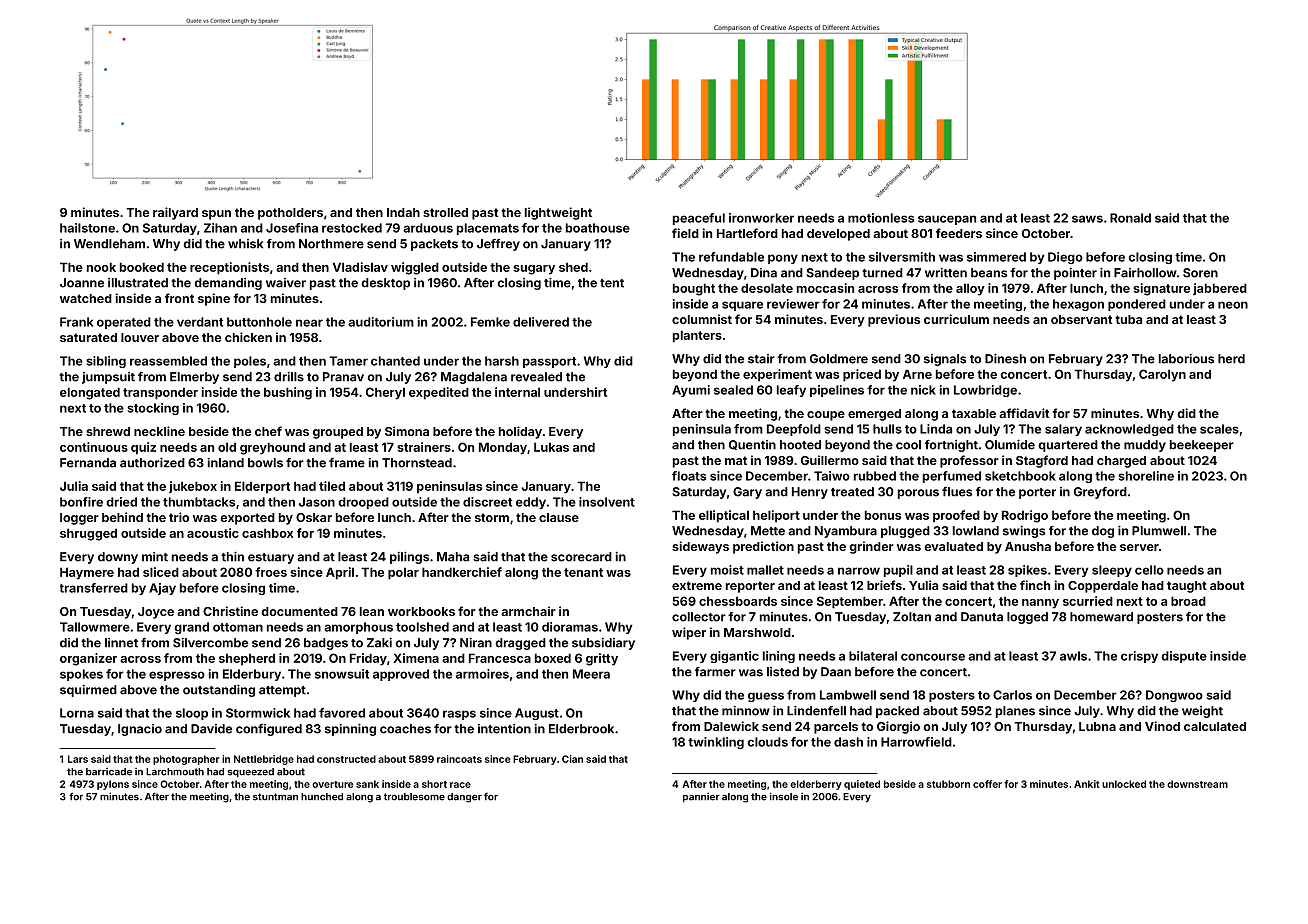  What do you see at coordinates (1184, 657) in the document?
I see `dispute` at bounding box center [1184, 657].
